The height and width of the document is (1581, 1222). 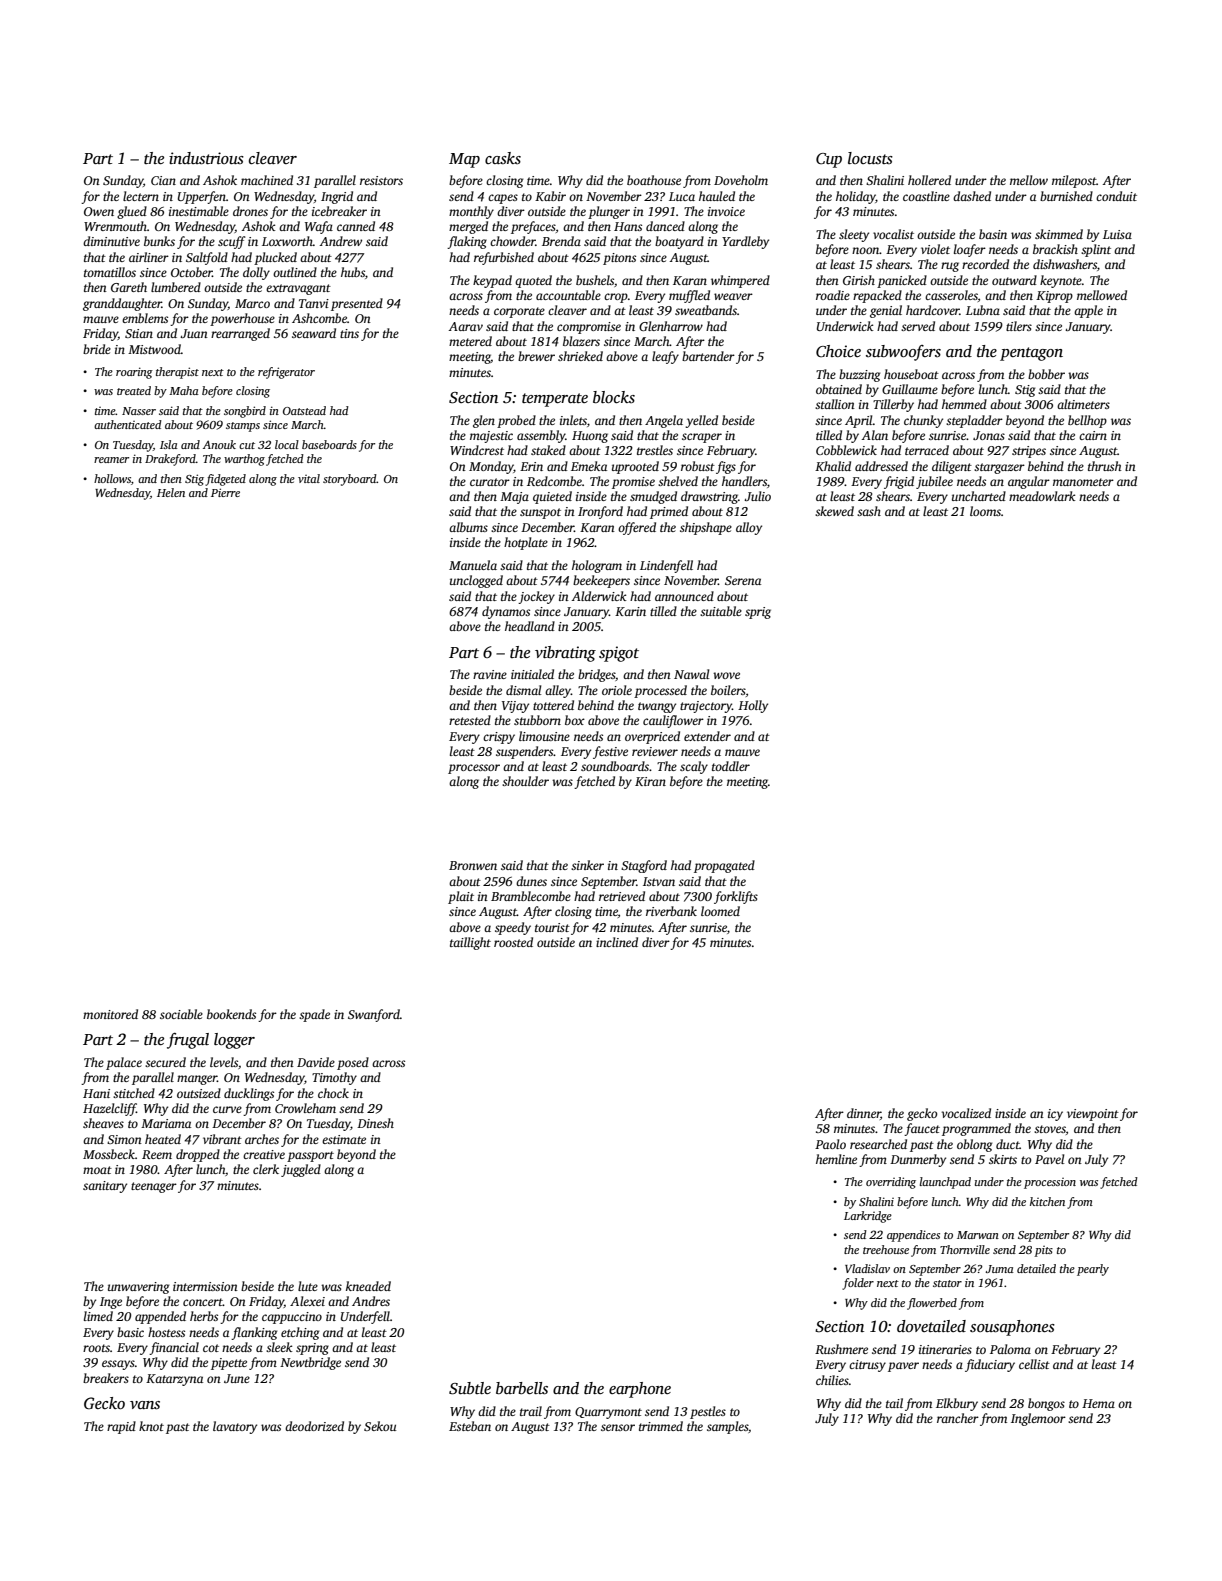 I want to click on sunspot, so click(x=540, y=513).
